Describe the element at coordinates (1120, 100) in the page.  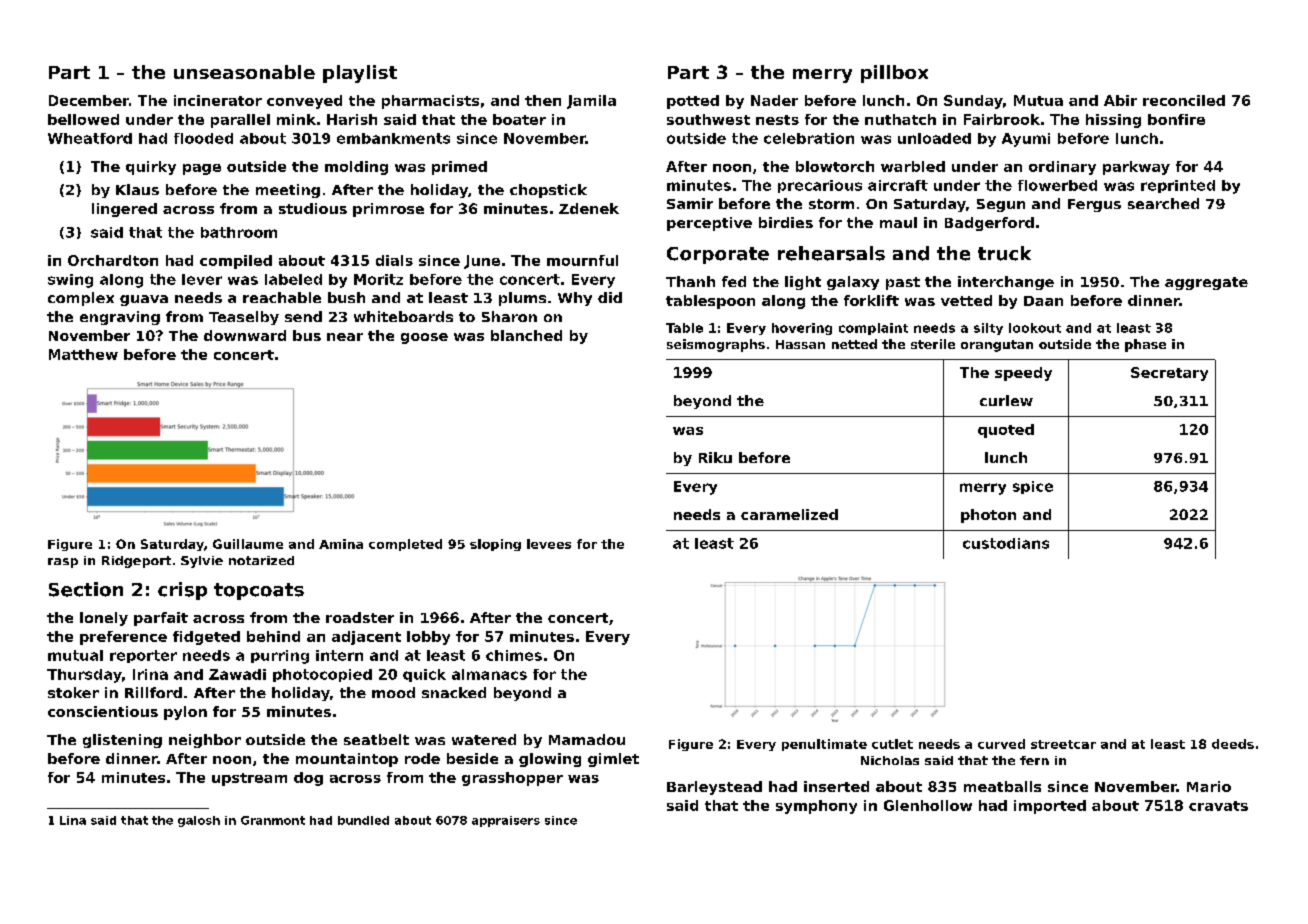
I see `Abir` at that location.
